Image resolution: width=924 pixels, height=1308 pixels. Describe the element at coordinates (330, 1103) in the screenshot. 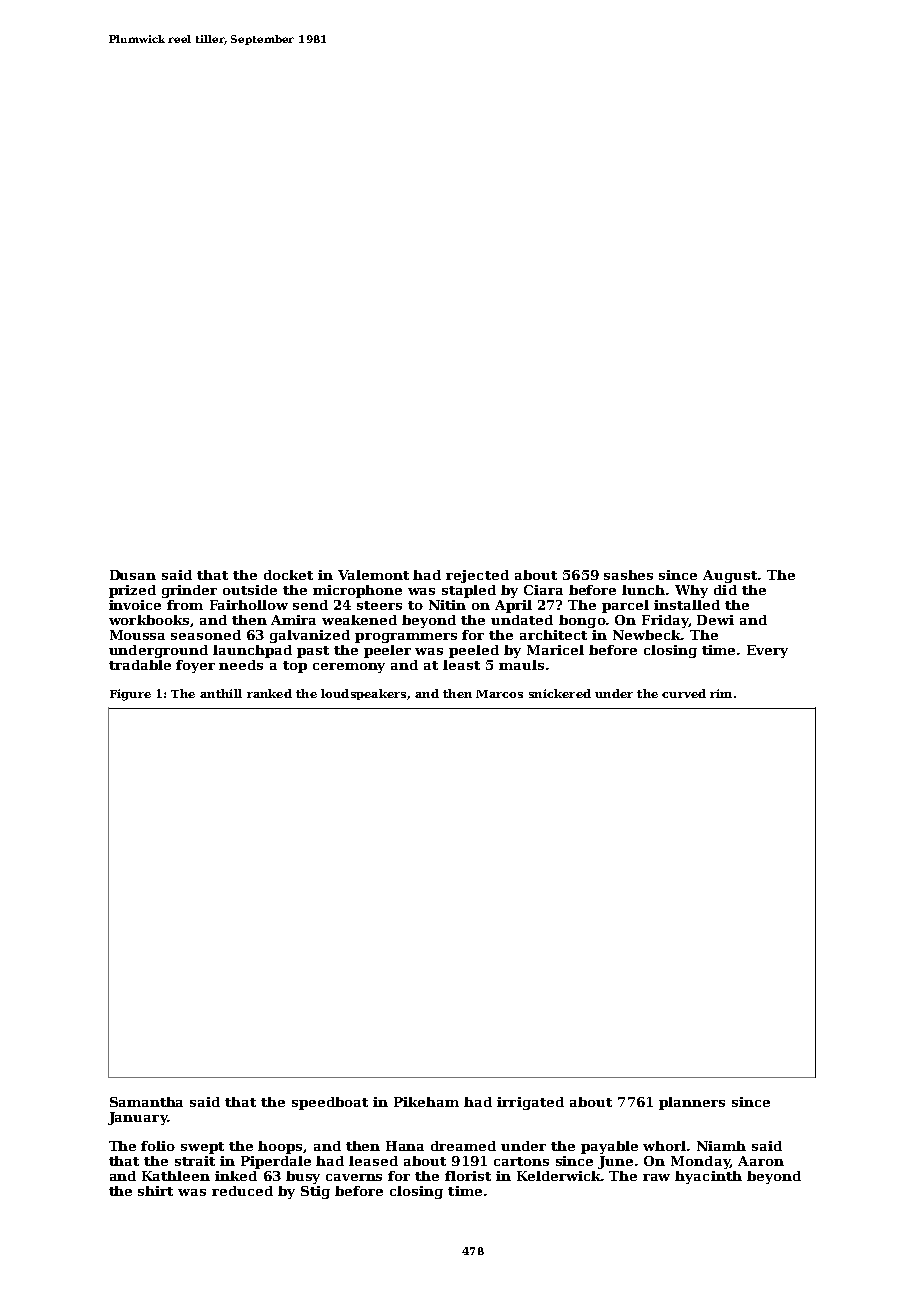

I see `speedboat` at that location.
